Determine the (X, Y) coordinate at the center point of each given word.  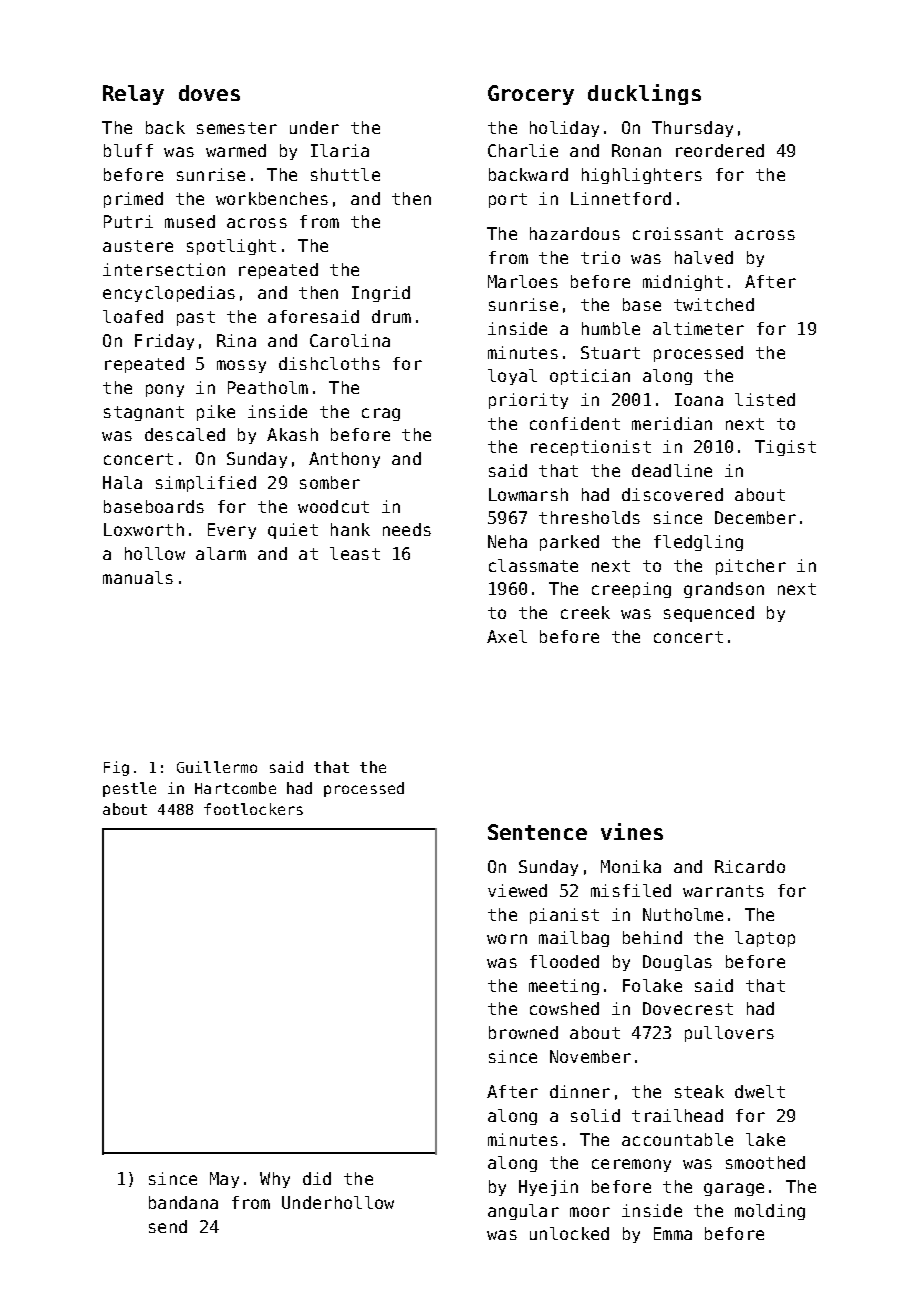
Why (275, 1180)
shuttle (345, 174)
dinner (580, 1091)
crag (381, 414)
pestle (129, 789)
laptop (765, 939)
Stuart (610, 352)
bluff (128, 150)
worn (507, 939)
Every (232, 531)
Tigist (785, 448)
